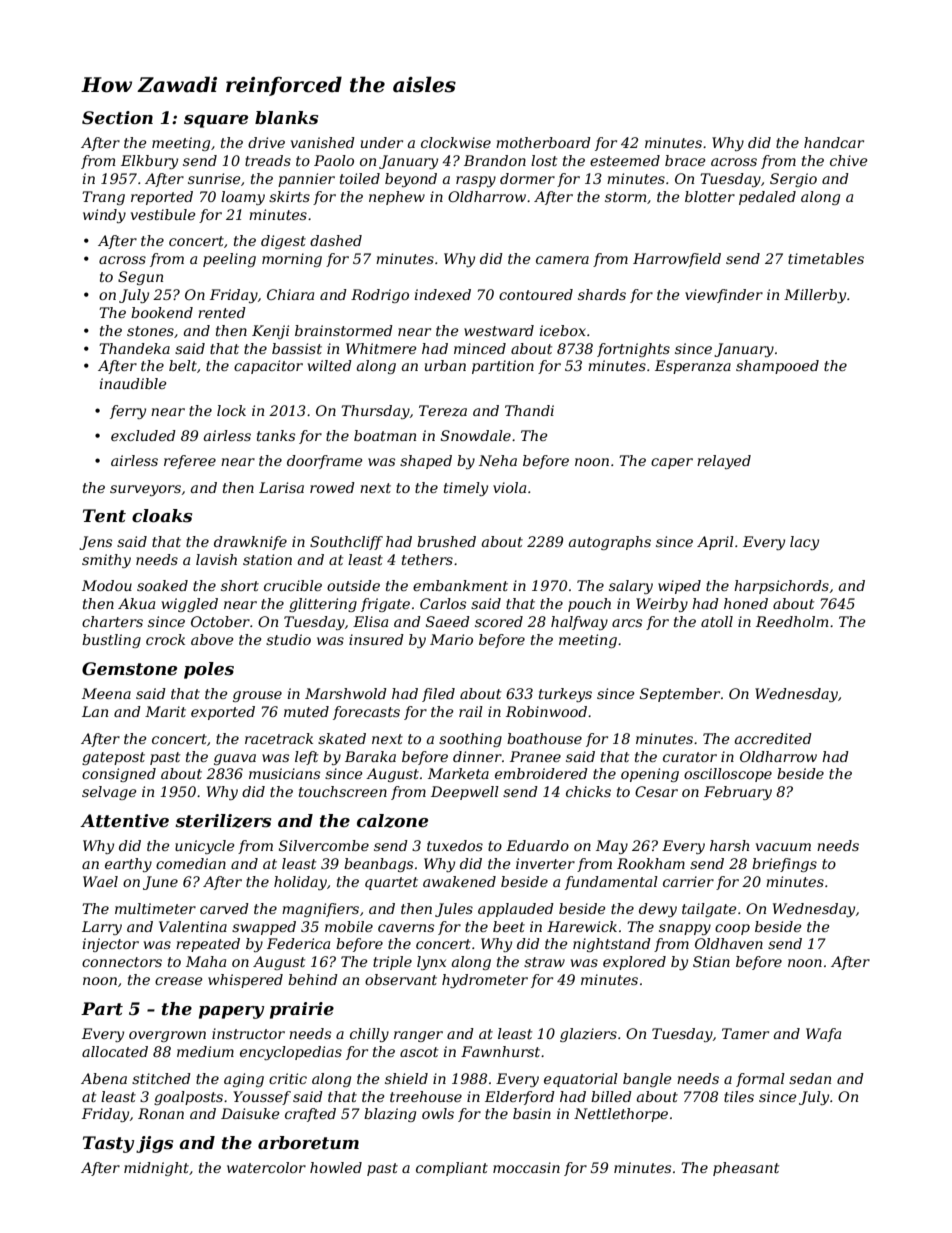 The image size is (952, 1233). What do you see at coordinates (266, 1167) in the screenshot?
I see `watercolor` at bounding box center [266, 1167].
